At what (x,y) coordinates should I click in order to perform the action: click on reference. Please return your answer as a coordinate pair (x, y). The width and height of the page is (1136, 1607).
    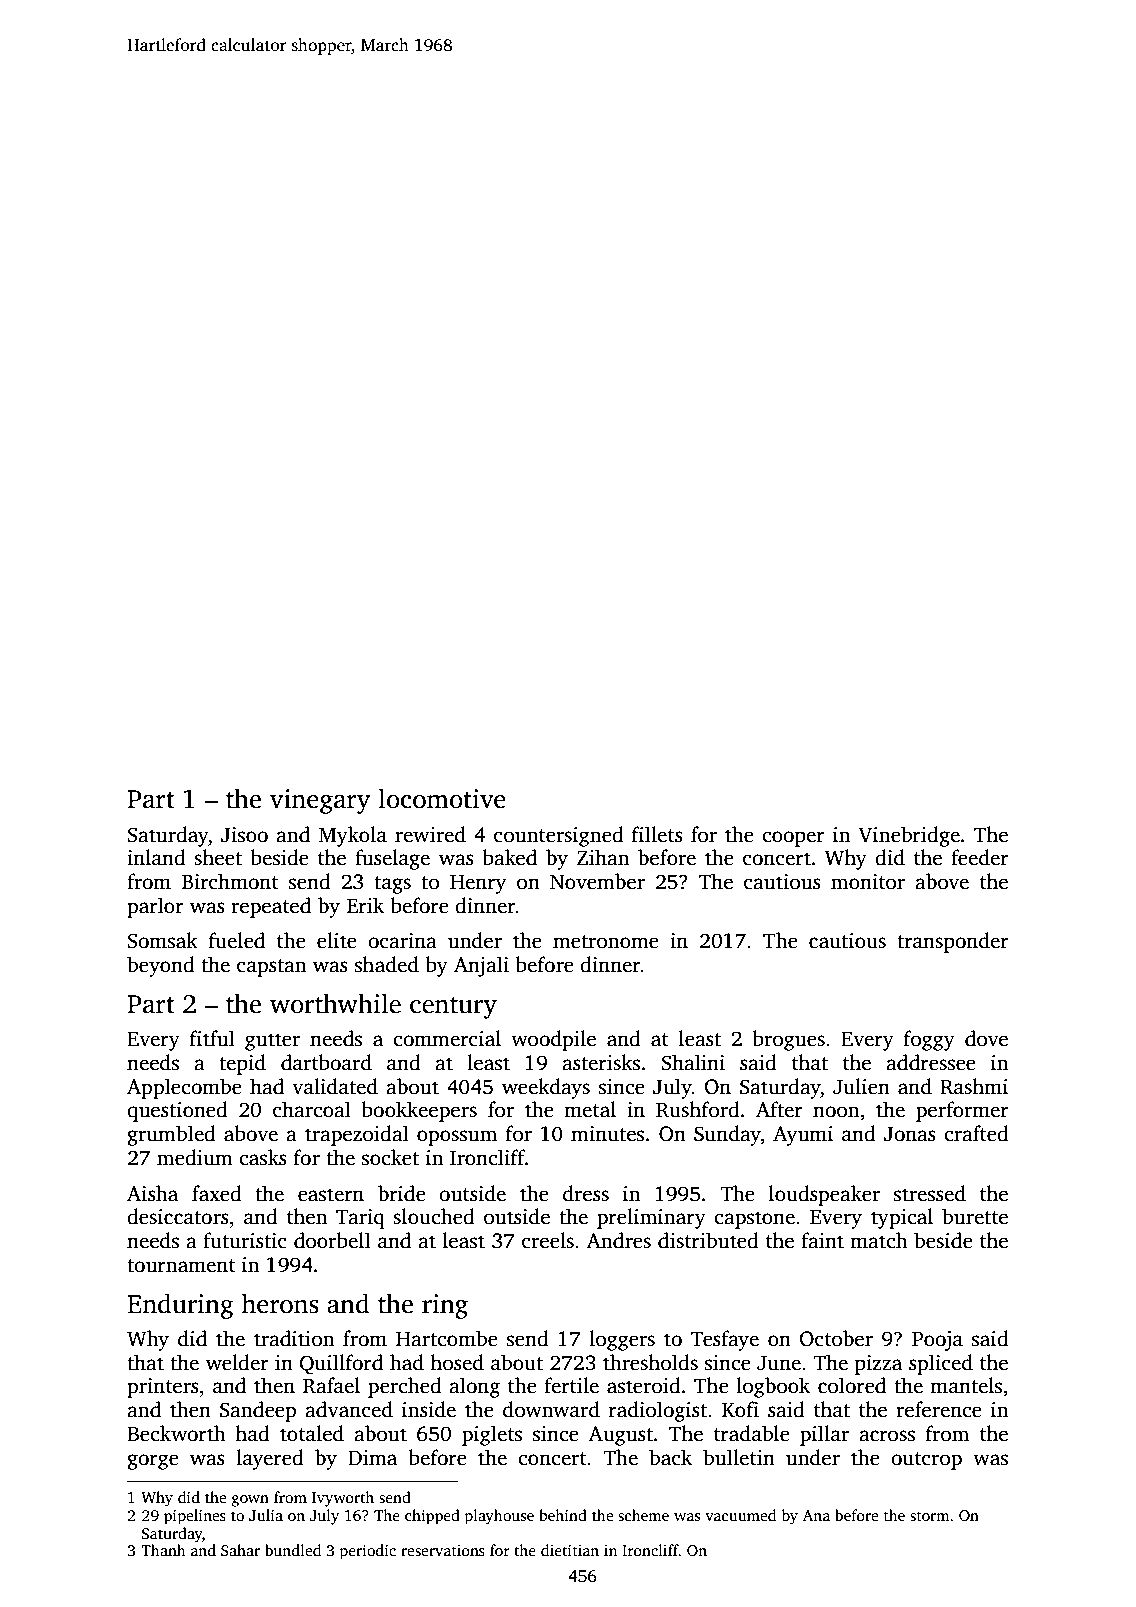
    Looking at the image, I should click on (939, 1409).
